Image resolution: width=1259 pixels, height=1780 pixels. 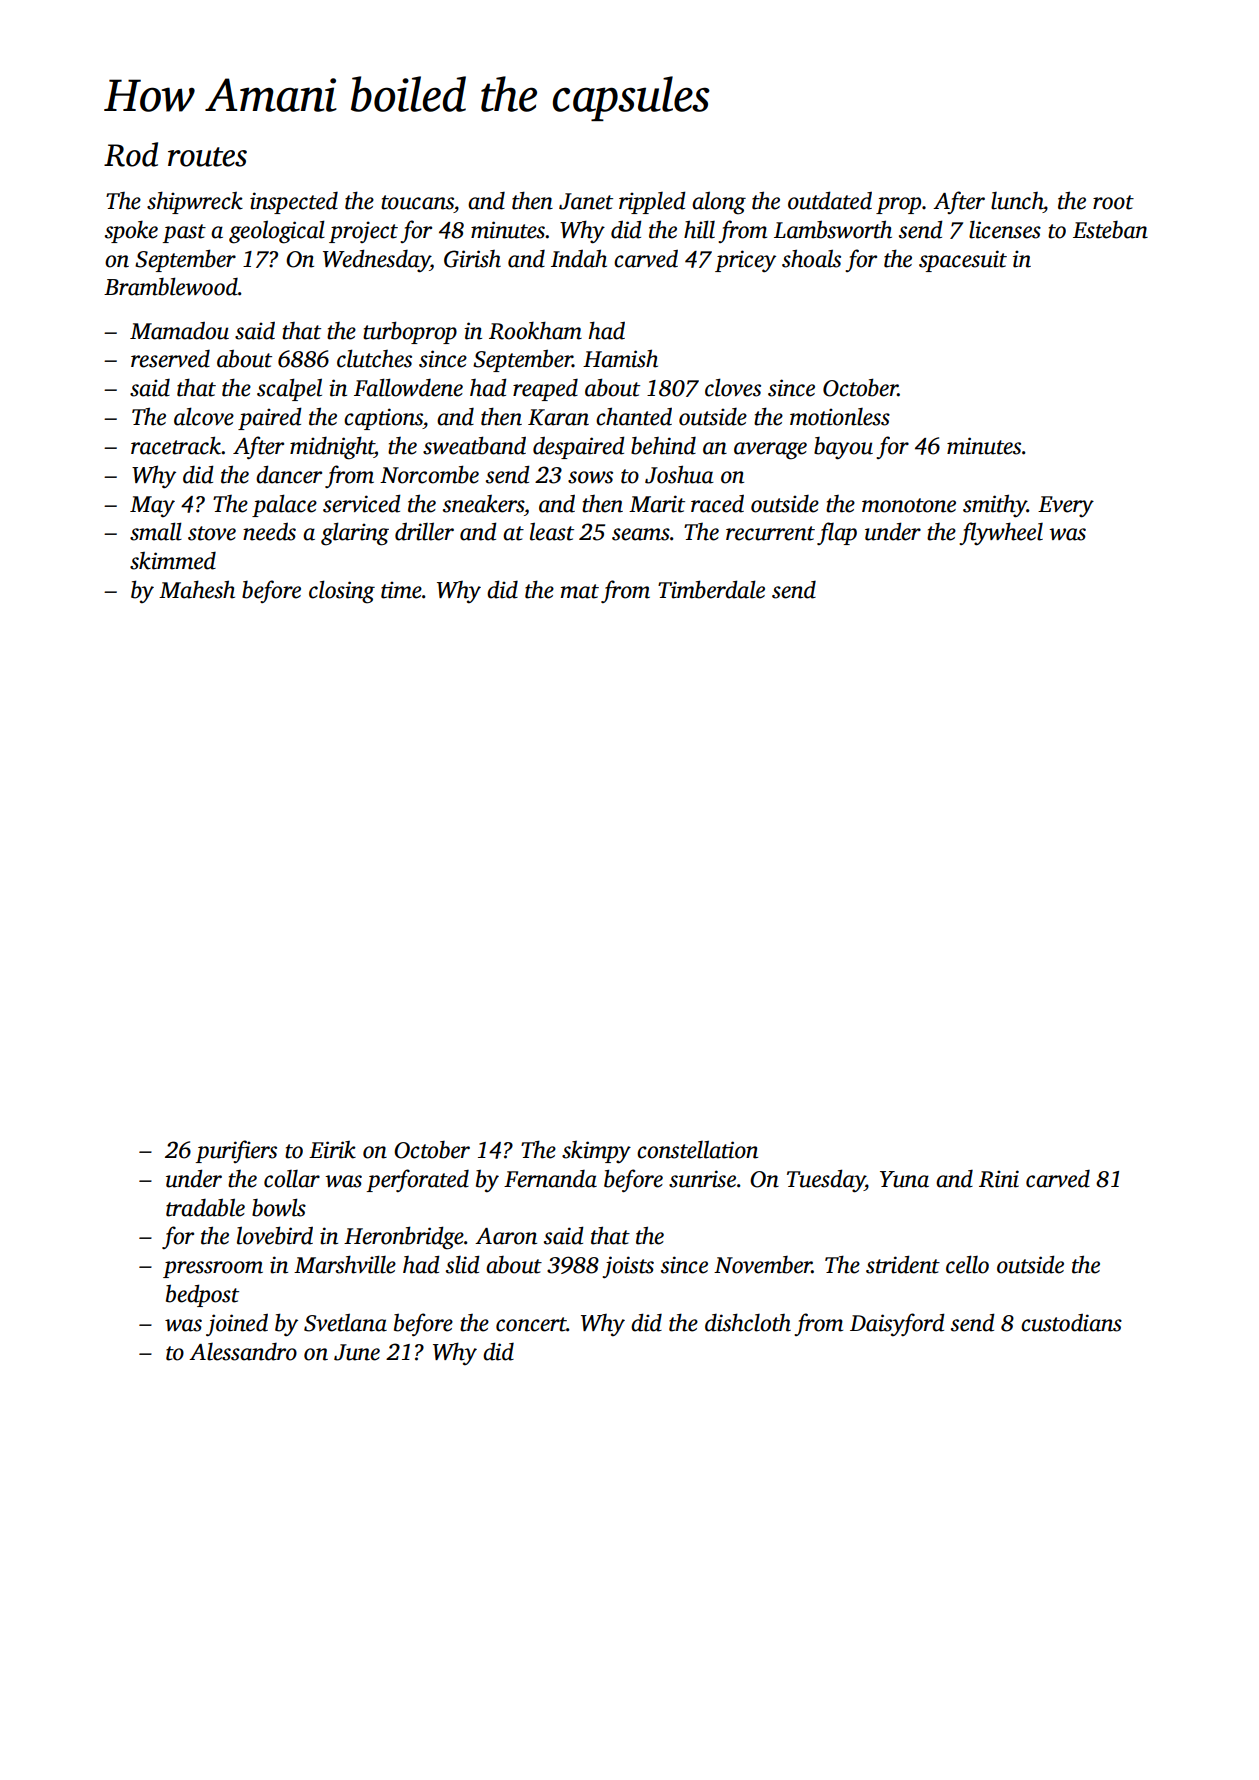 What do you see at coordinates (1066, 507) in the screenshot?
I see `Every` at bounding box center [1066, 507].
